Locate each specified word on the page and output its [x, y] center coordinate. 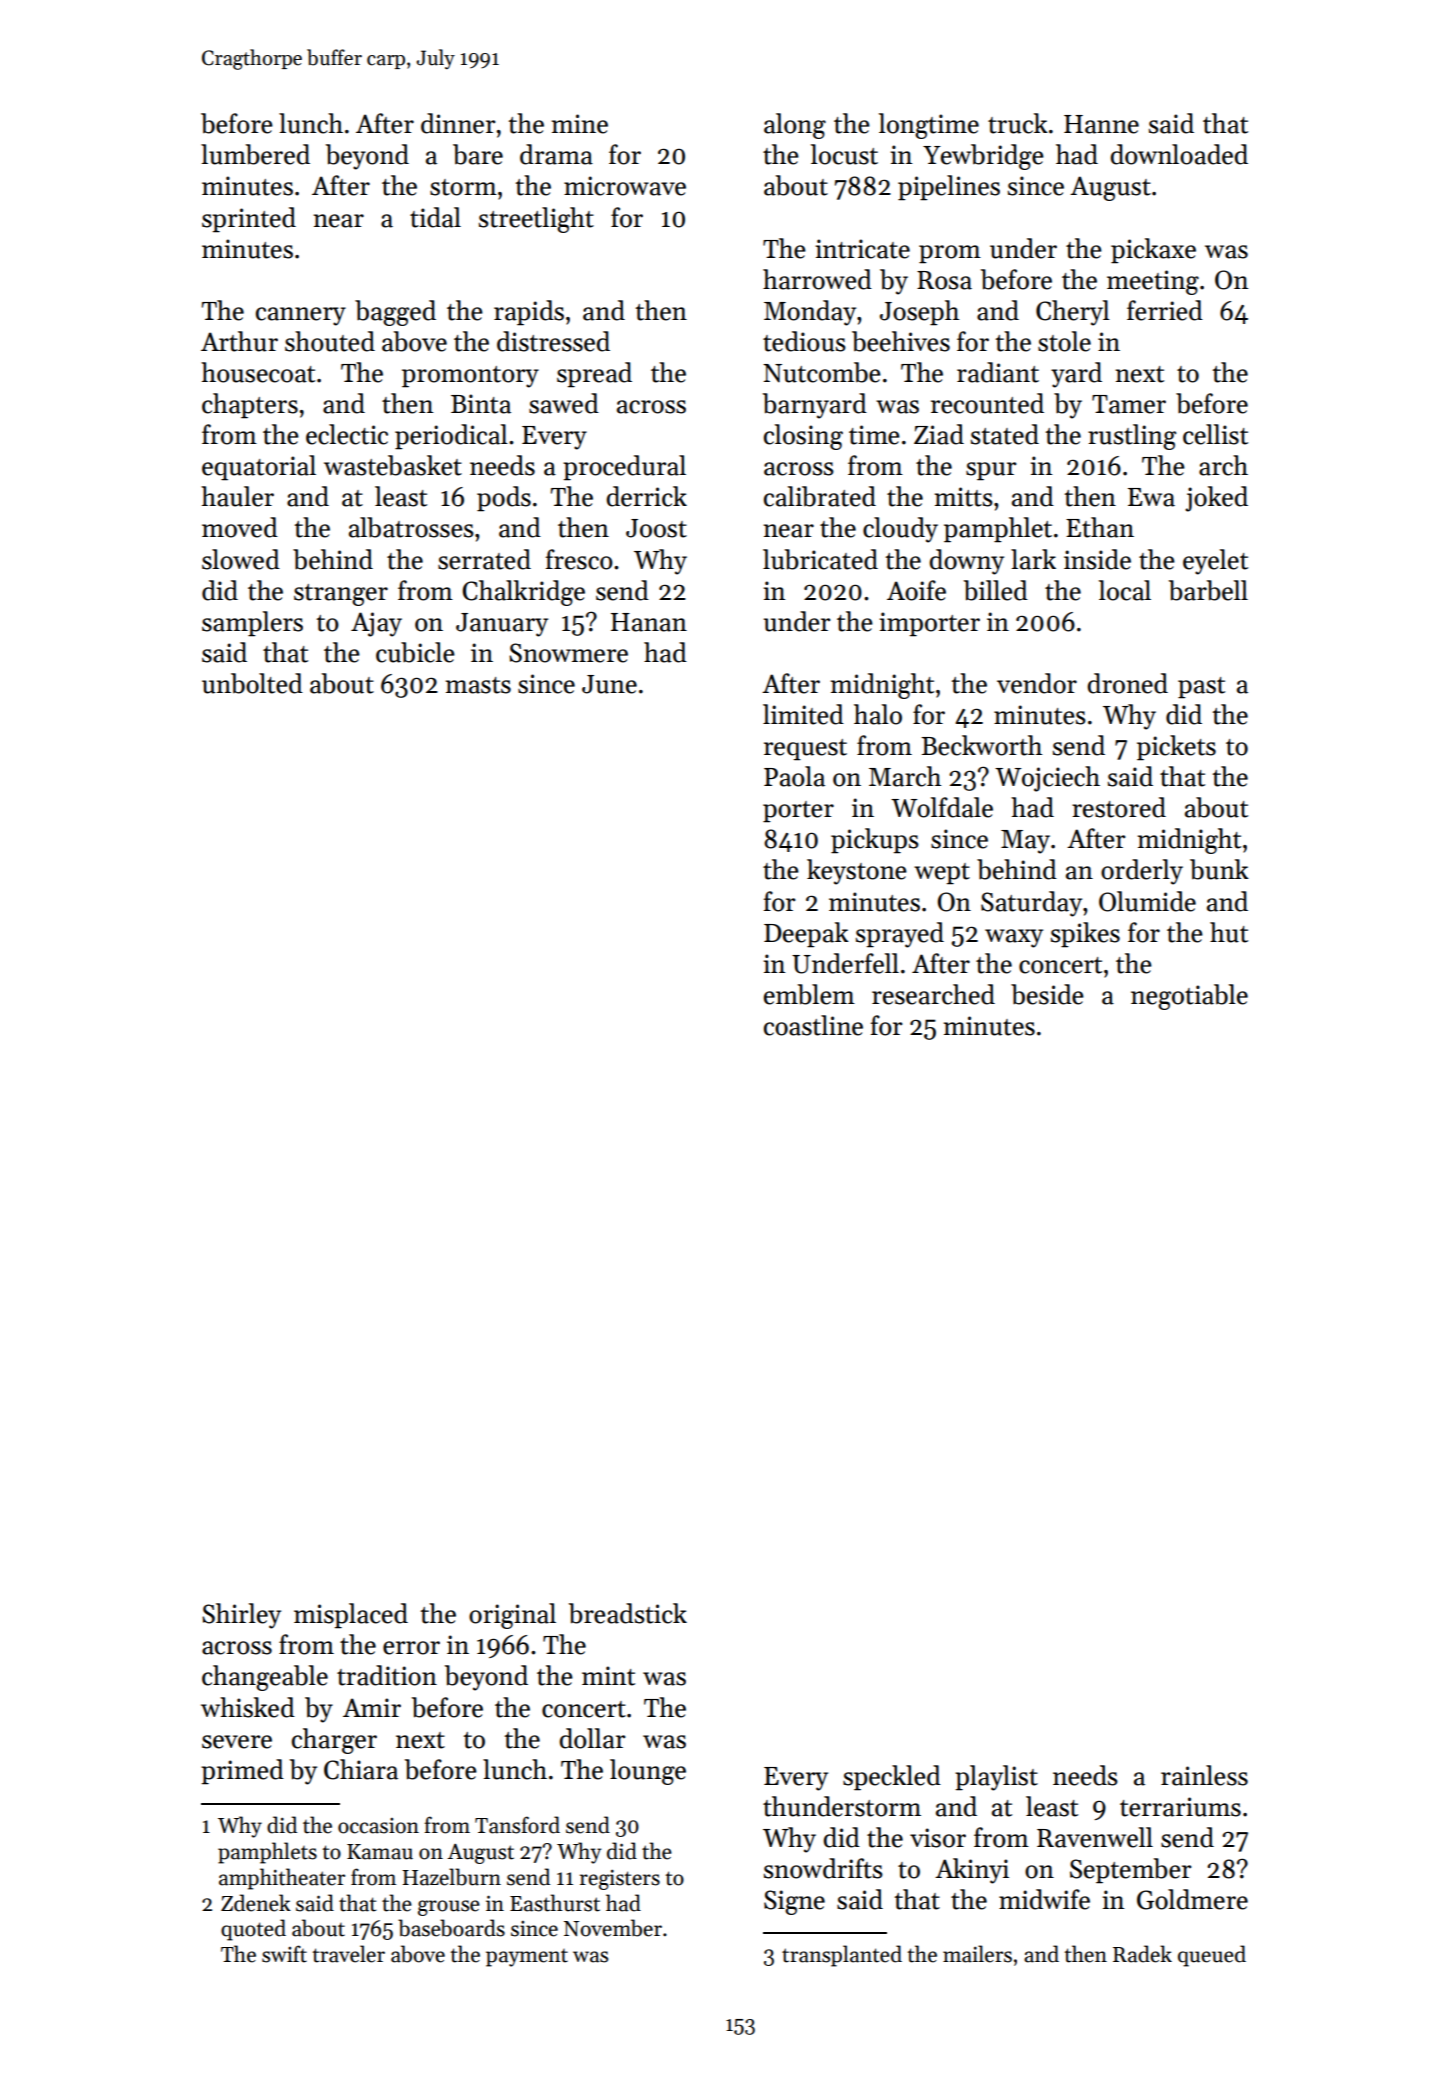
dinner [458, 123]
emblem [809, 994]
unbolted [252, 683]
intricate [862, 249]
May [1025, 842]
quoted [253, 1930]
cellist [1215, 434]
